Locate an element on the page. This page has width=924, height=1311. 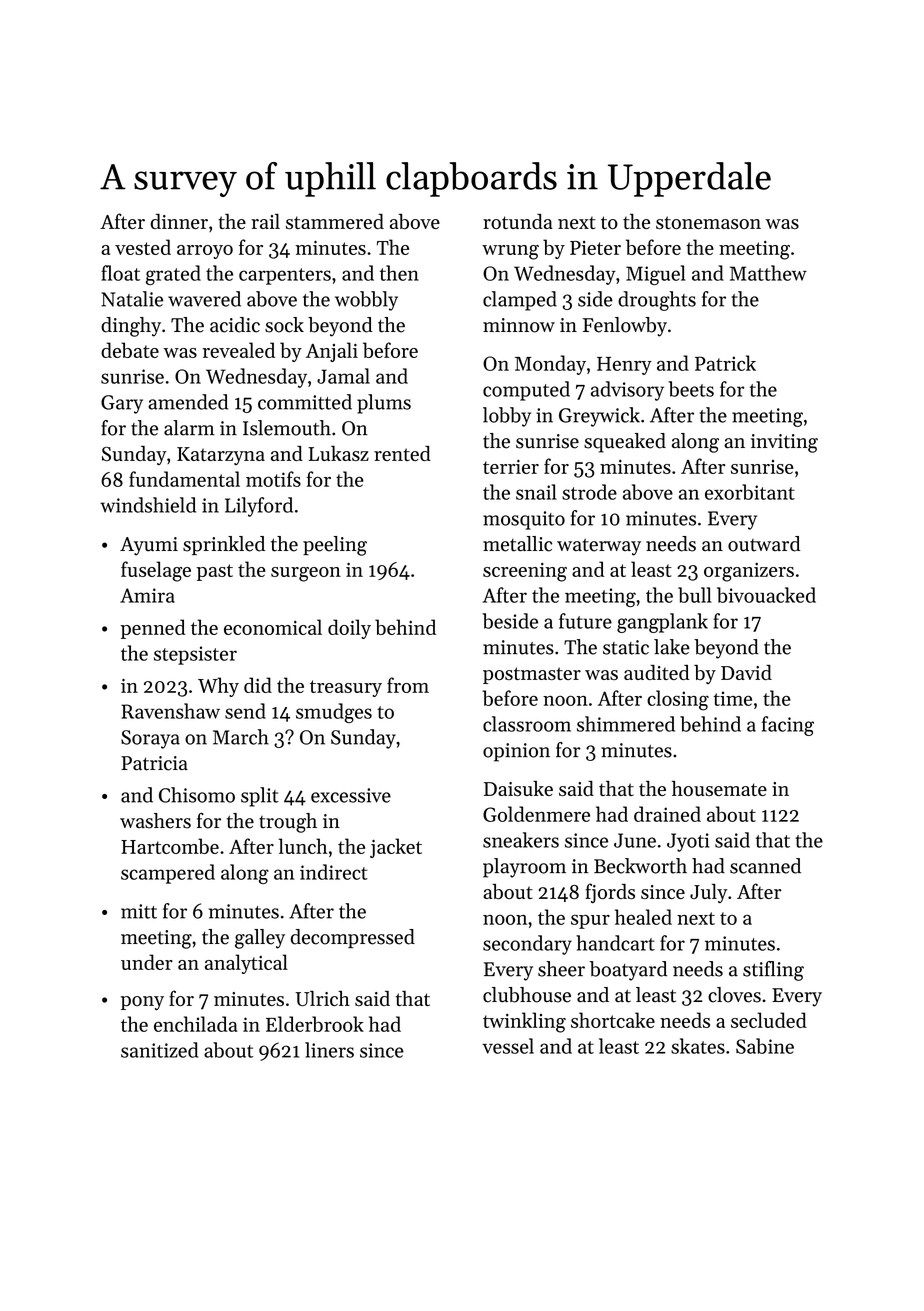
sanitized is located at coordinates (159, 1050).
